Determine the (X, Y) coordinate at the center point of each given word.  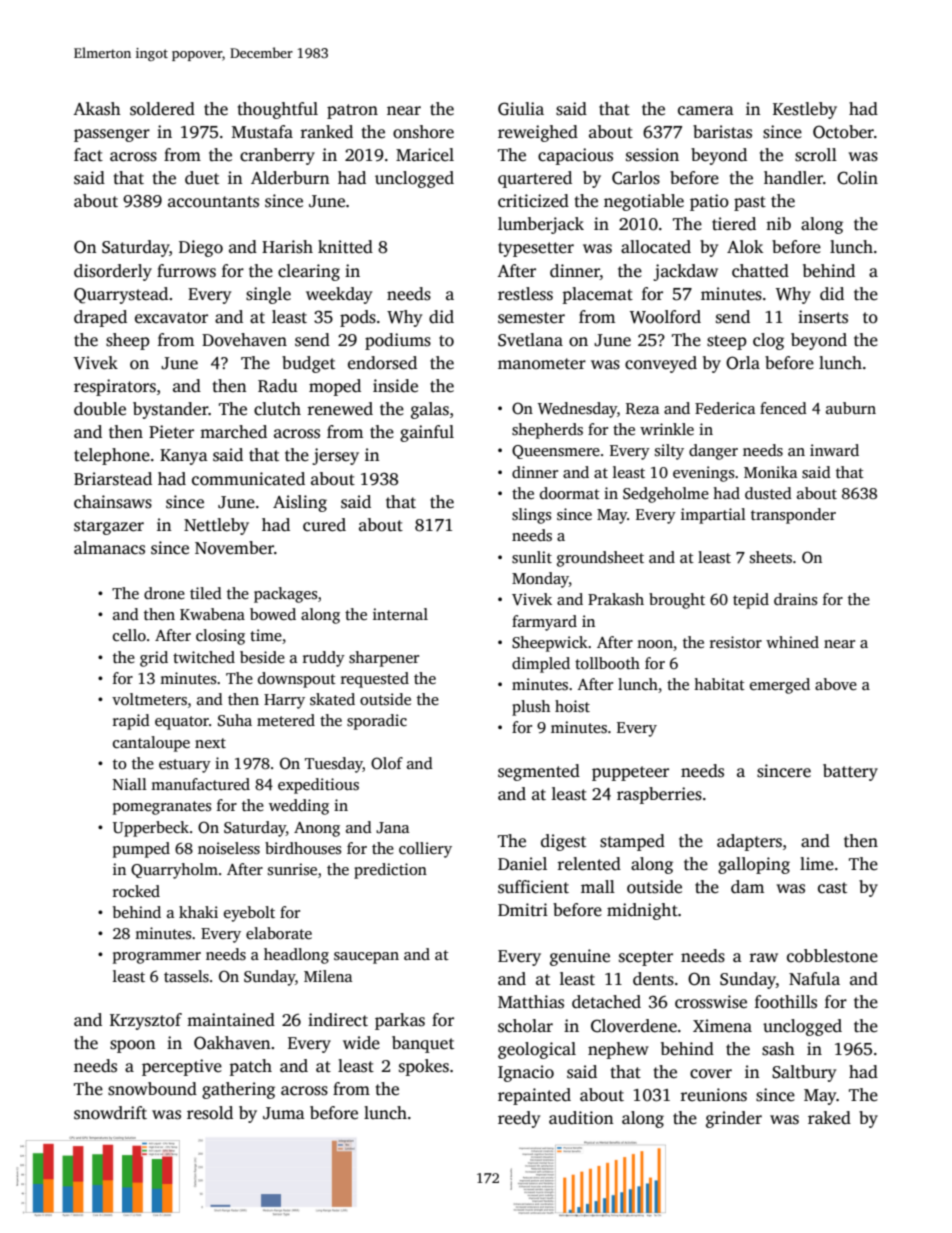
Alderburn (290, 178)
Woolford (665, 317)
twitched (204, 657)
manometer (542, 364)
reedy (519, 1119)
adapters (749, 842)
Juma (284, 1113)
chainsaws (113, 502)
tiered (734, 224)
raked (829, 1118)
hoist (572, 706)
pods (358, 318)
